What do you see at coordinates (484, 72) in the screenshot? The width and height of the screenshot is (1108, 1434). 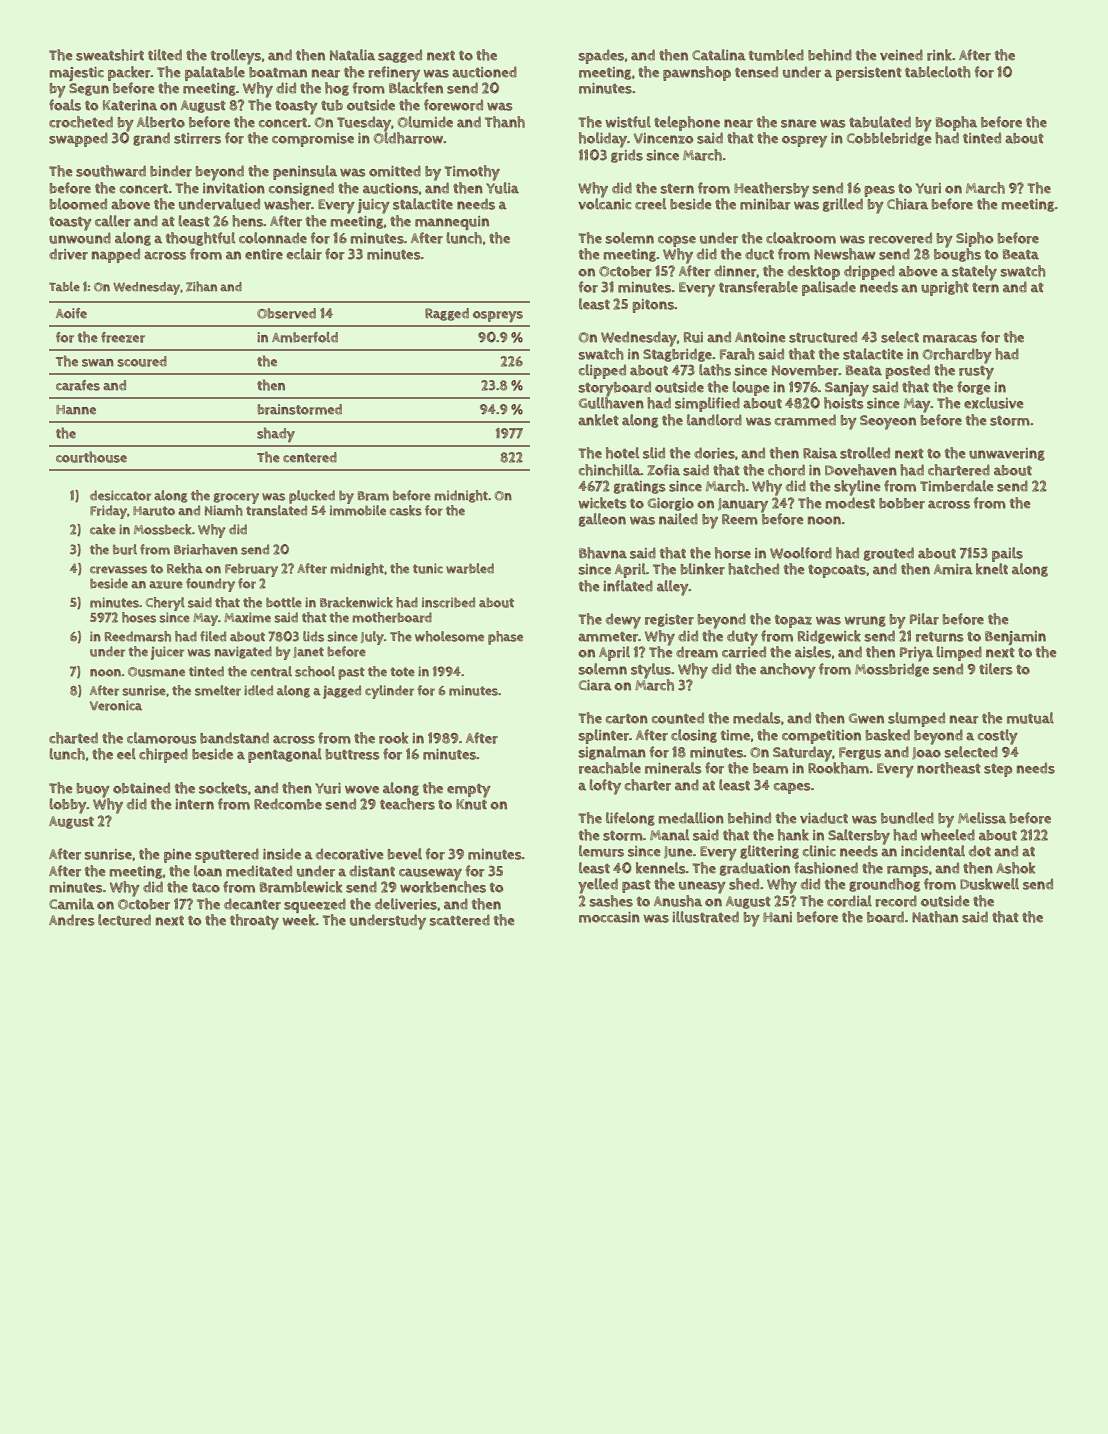 I see `auctioned` at bounding box center [484, 72].
